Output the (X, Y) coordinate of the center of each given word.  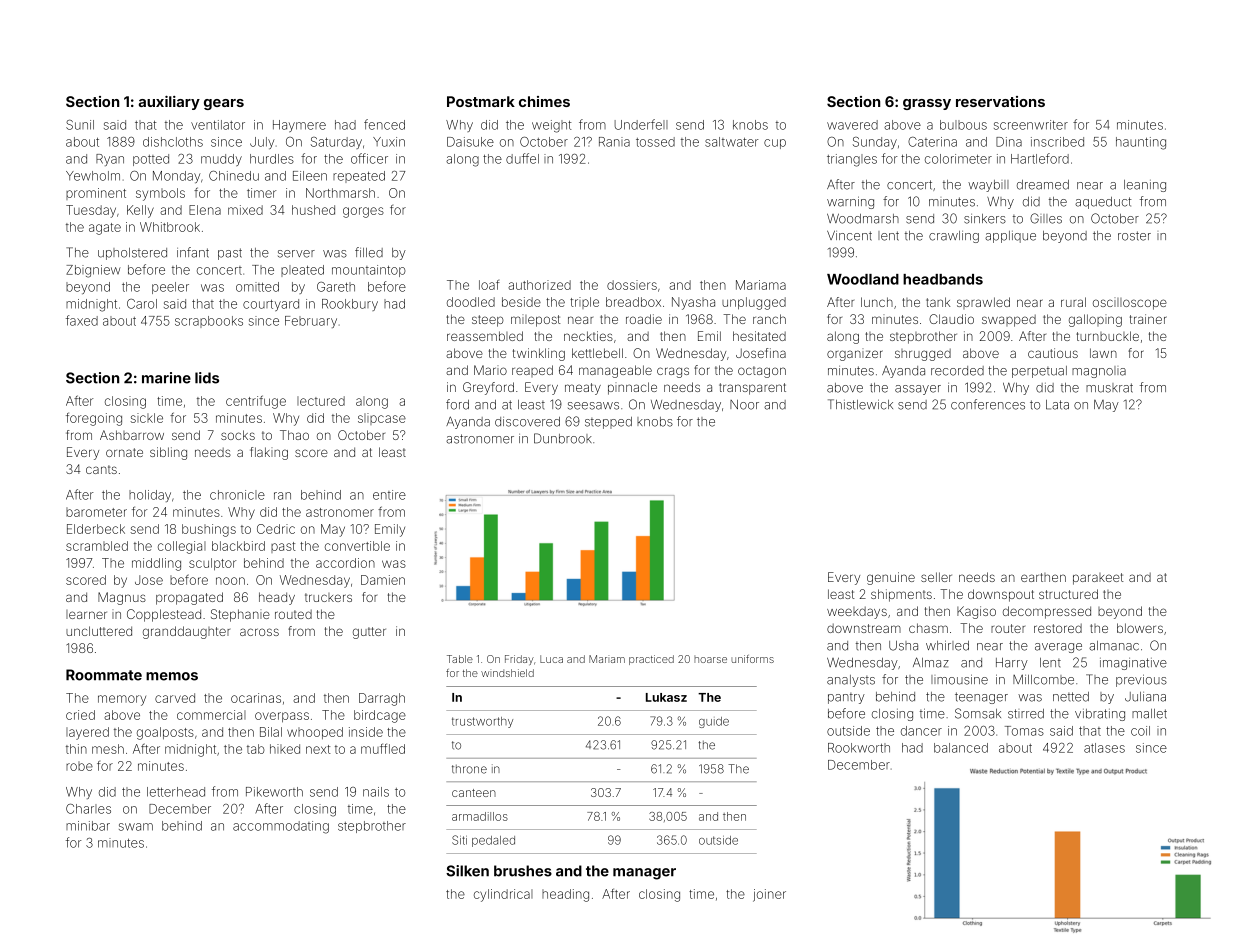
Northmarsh (340, 193)
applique (1010, 237)
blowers (1140, 628)
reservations (1000, 101)
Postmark (481, 101)
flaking (269, 453)
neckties (588, 336)
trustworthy (482, 722)
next (318, 749)
